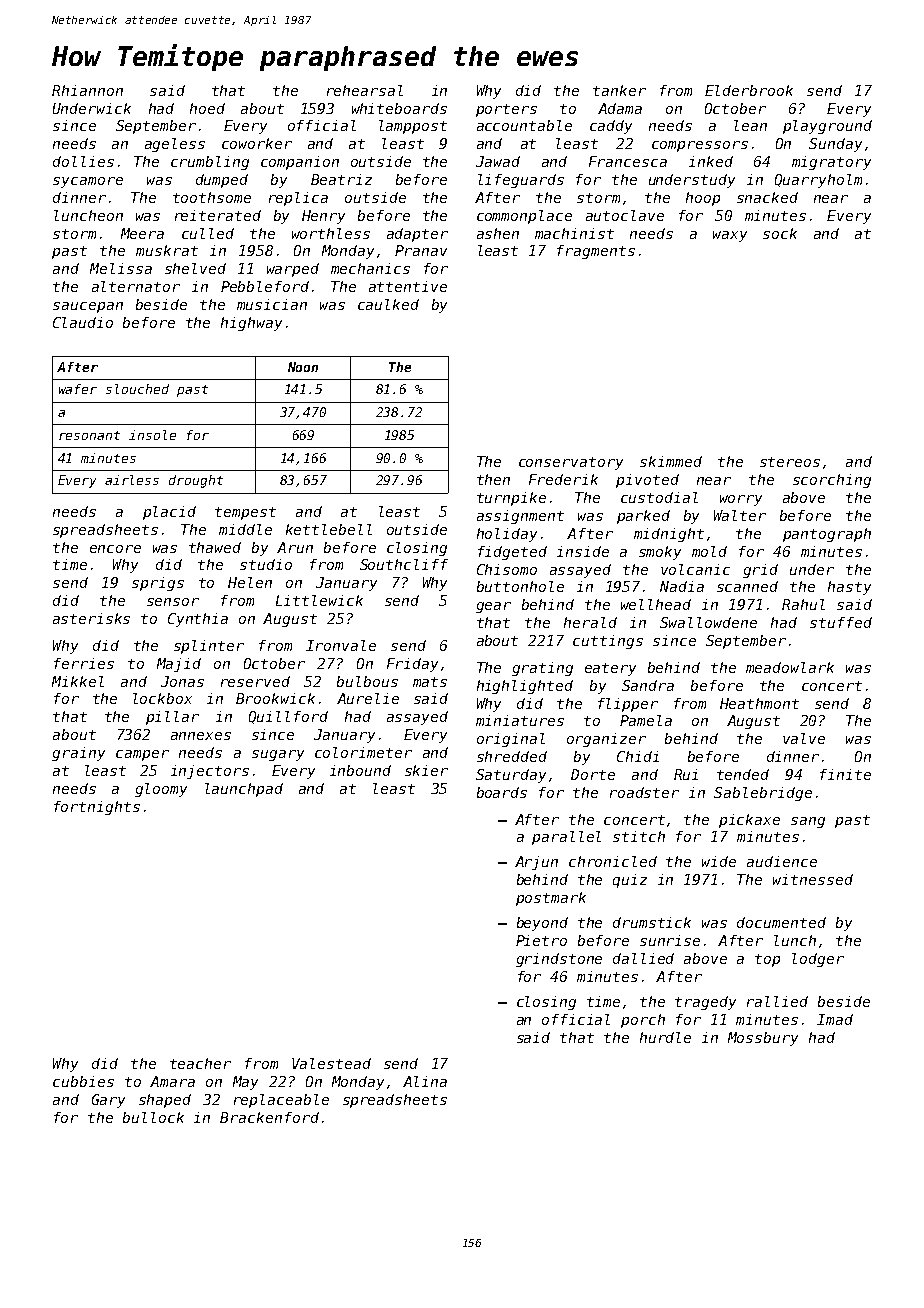 The width and height of the page is (924, 1308). Describe the element at coordinates (153, 1117) in the page. I see `bullock` at that location.
